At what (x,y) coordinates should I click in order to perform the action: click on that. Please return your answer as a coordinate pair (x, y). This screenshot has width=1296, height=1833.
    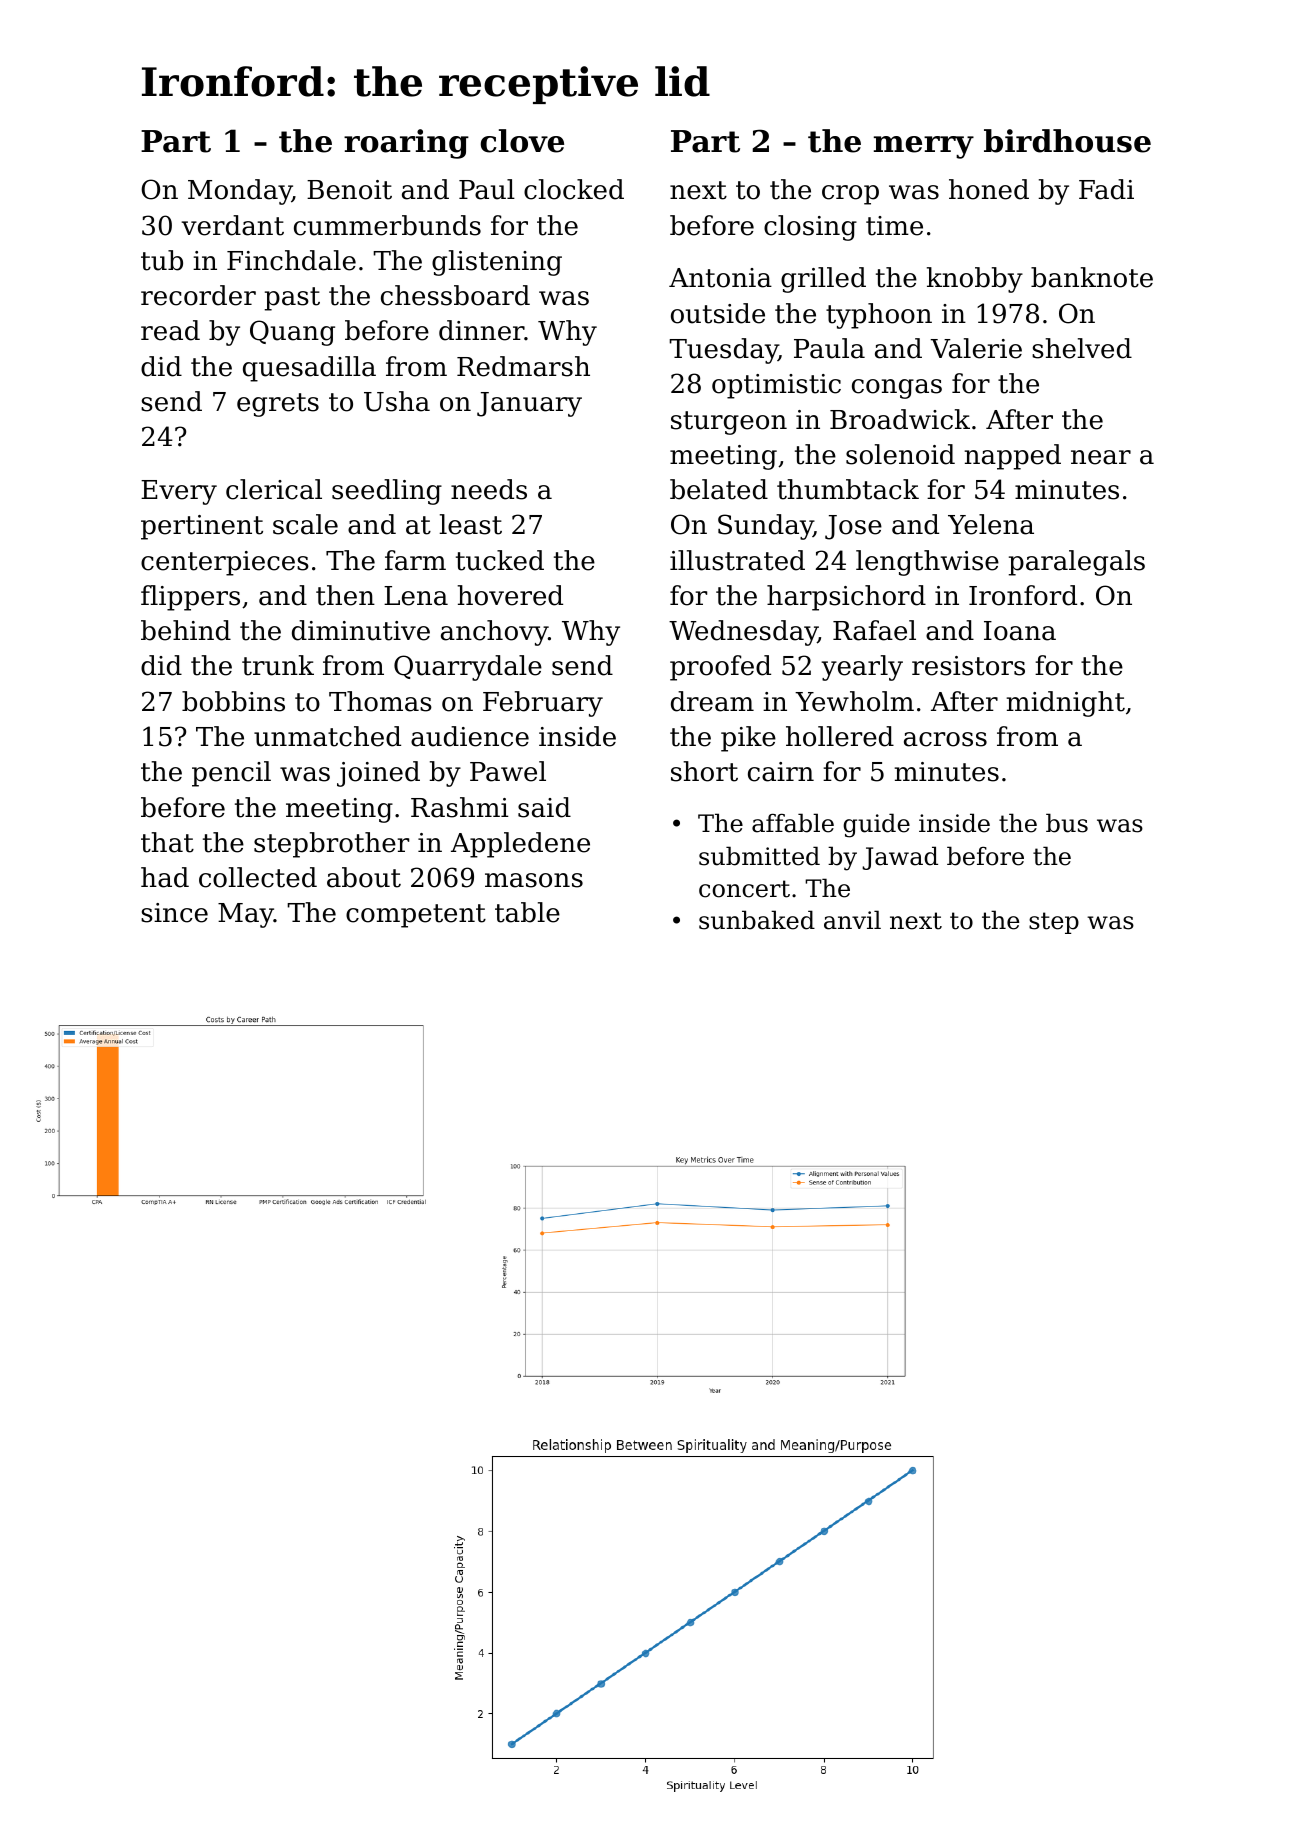
    Looking at the image, I should click on (167, 842).
